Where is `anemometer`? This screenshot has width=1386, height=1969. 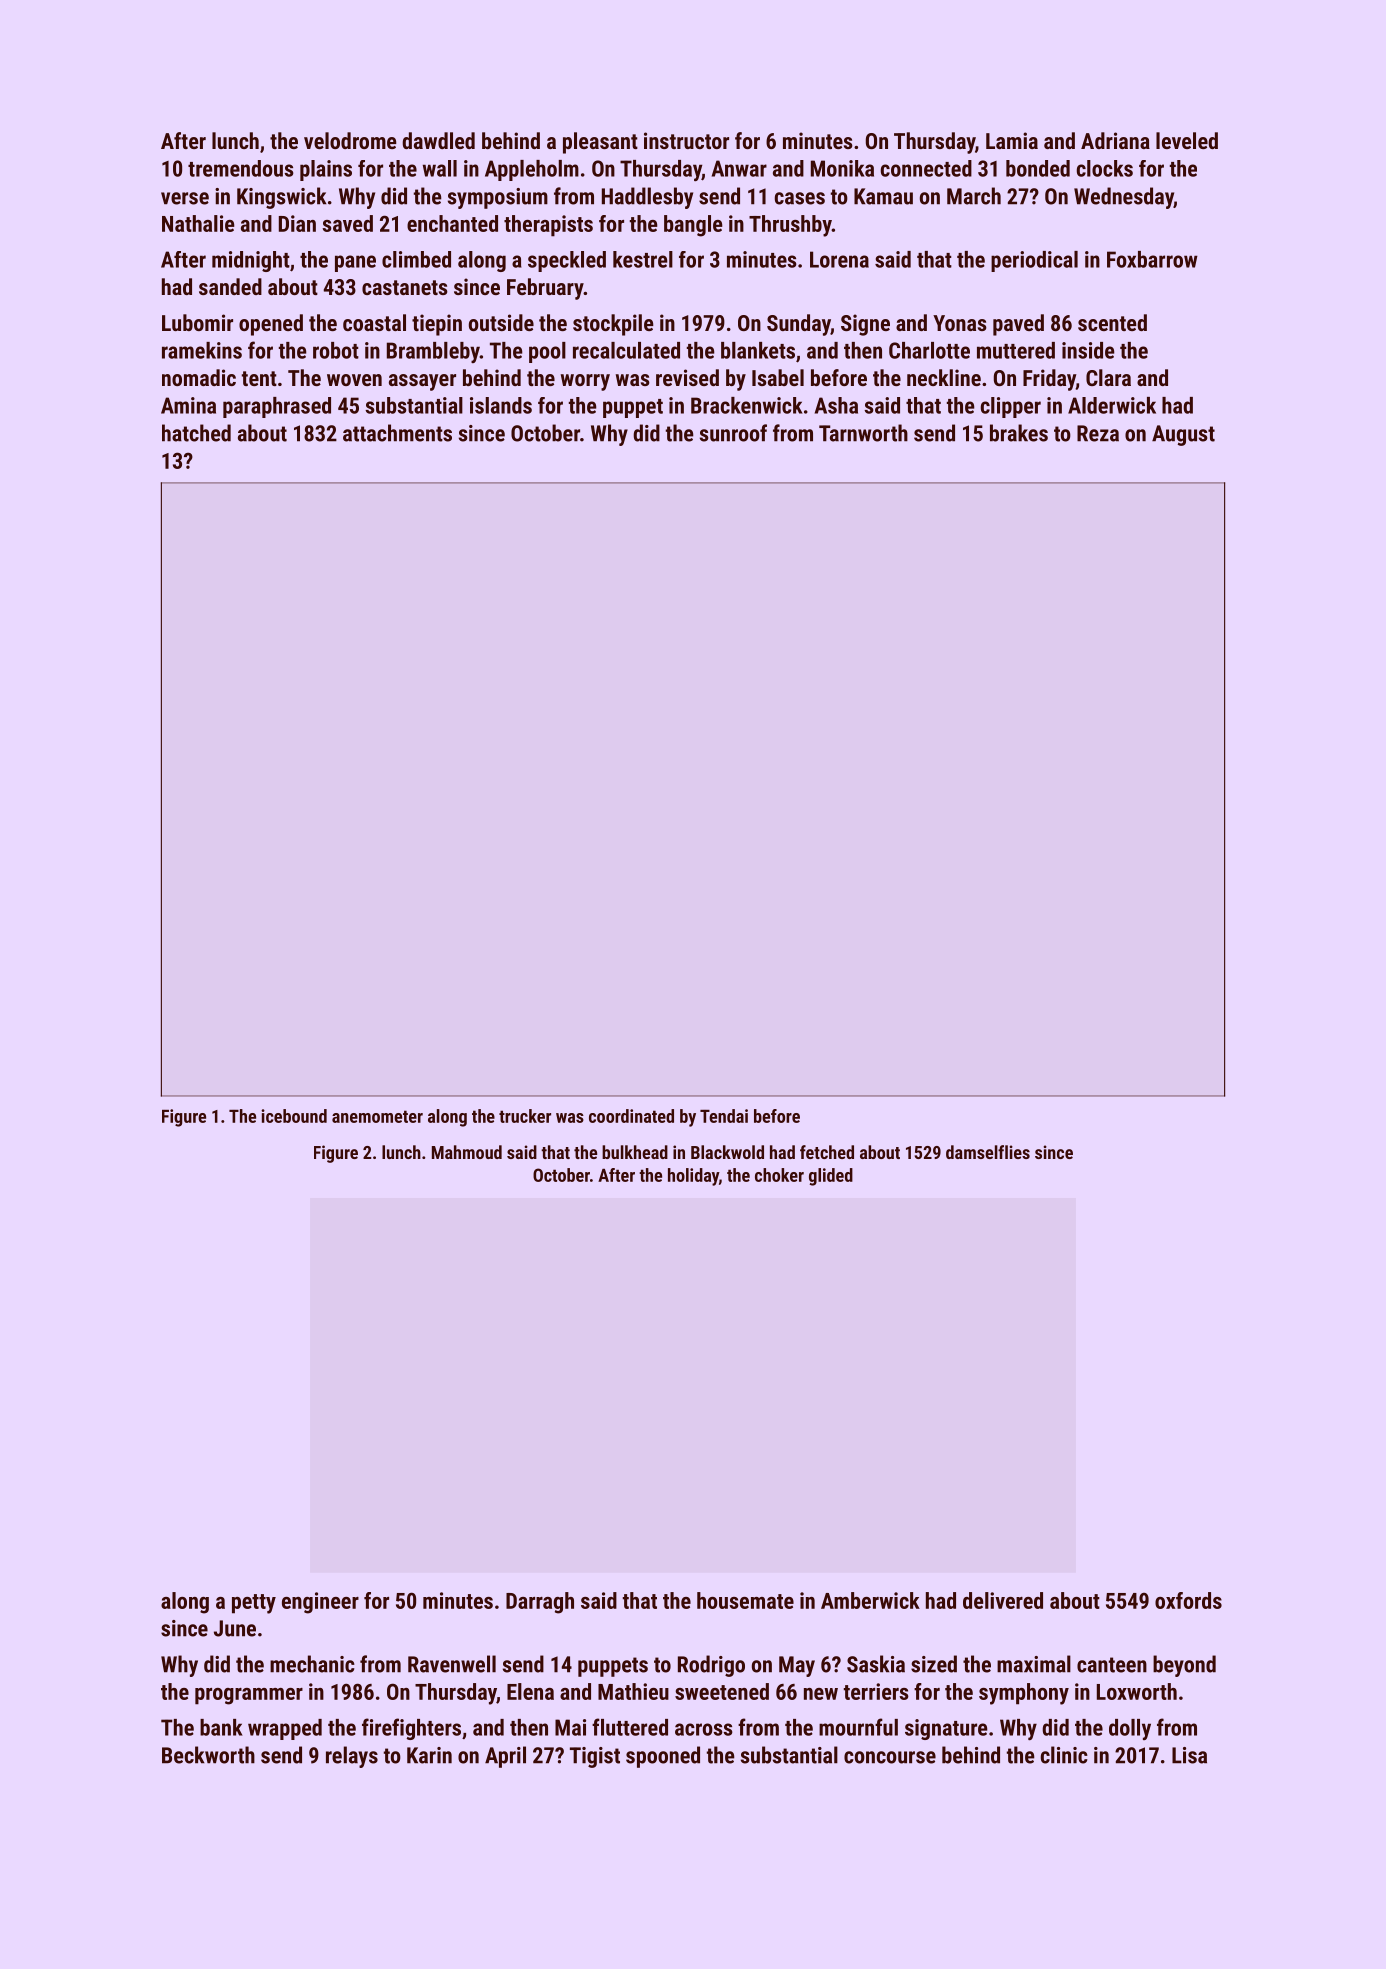 anemometer is located at coordinates (377, 1116).
